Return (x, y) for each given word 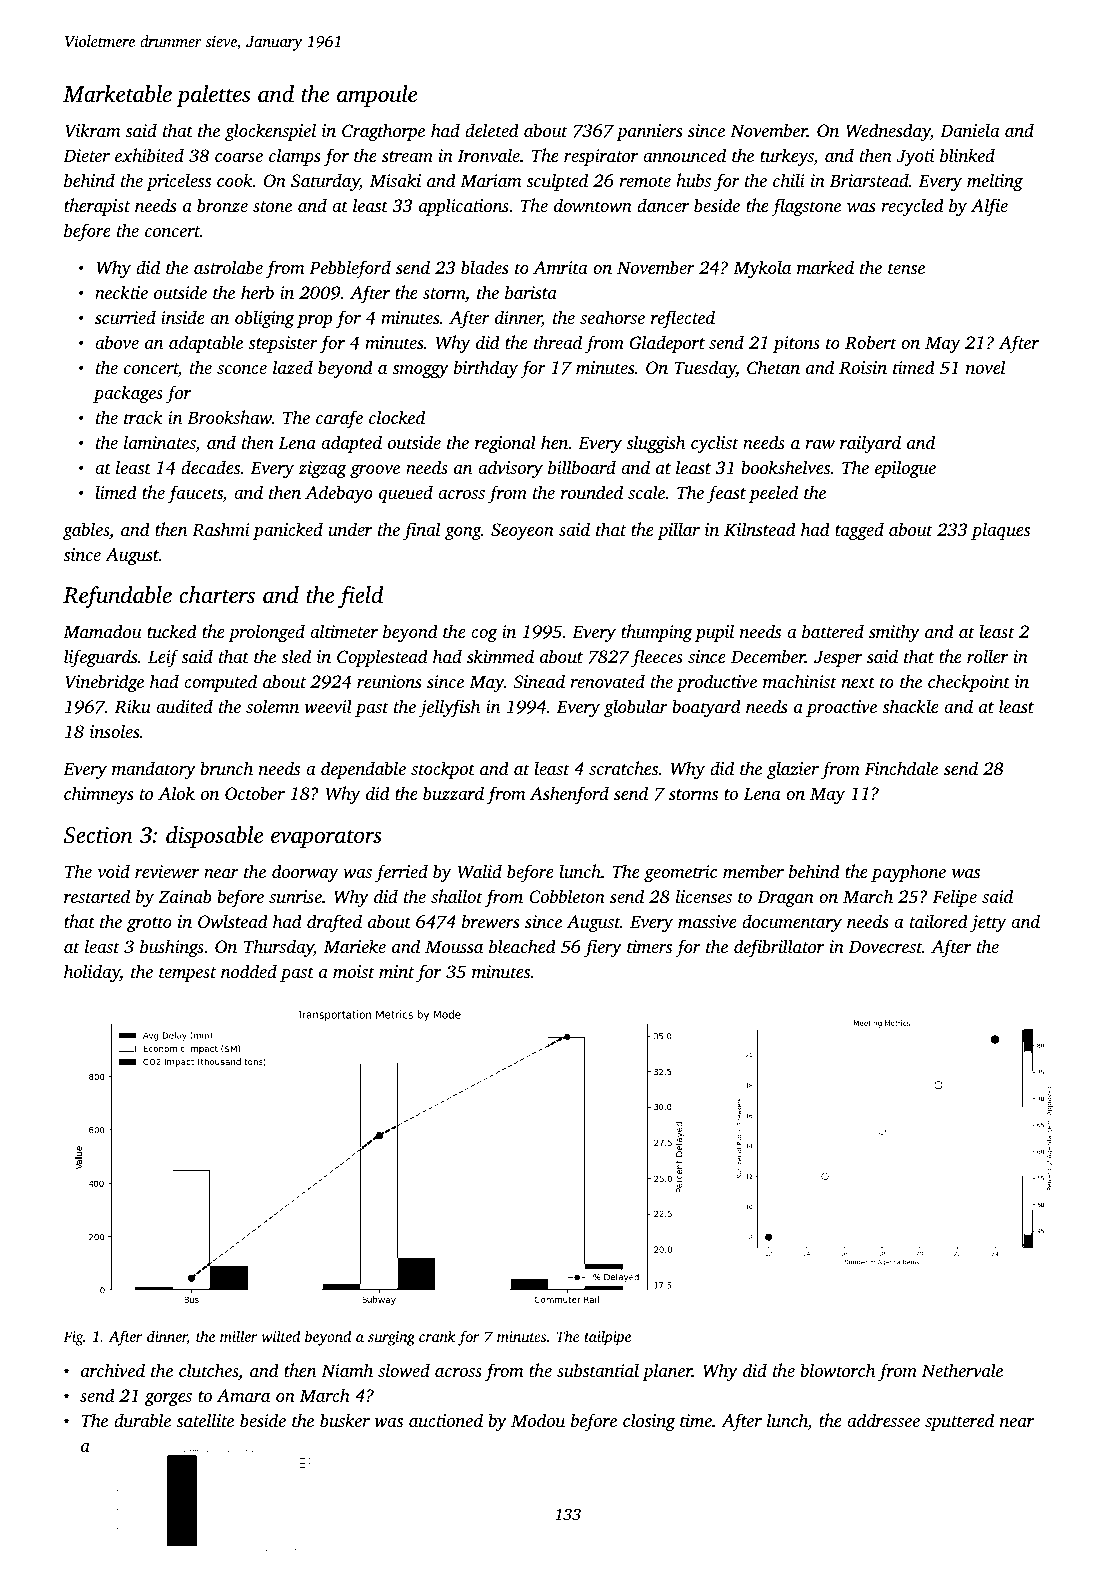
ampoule (377, 96)
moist (354, 971)
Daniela (970, 130)
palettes (213, 96)
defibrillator (779, 948)
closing (649, 1422)
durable (142, 1420)
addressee (883, 1420)
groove (375, 471)
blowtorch (837, 1370)
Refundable (117, 597)
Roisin (863, 368)
